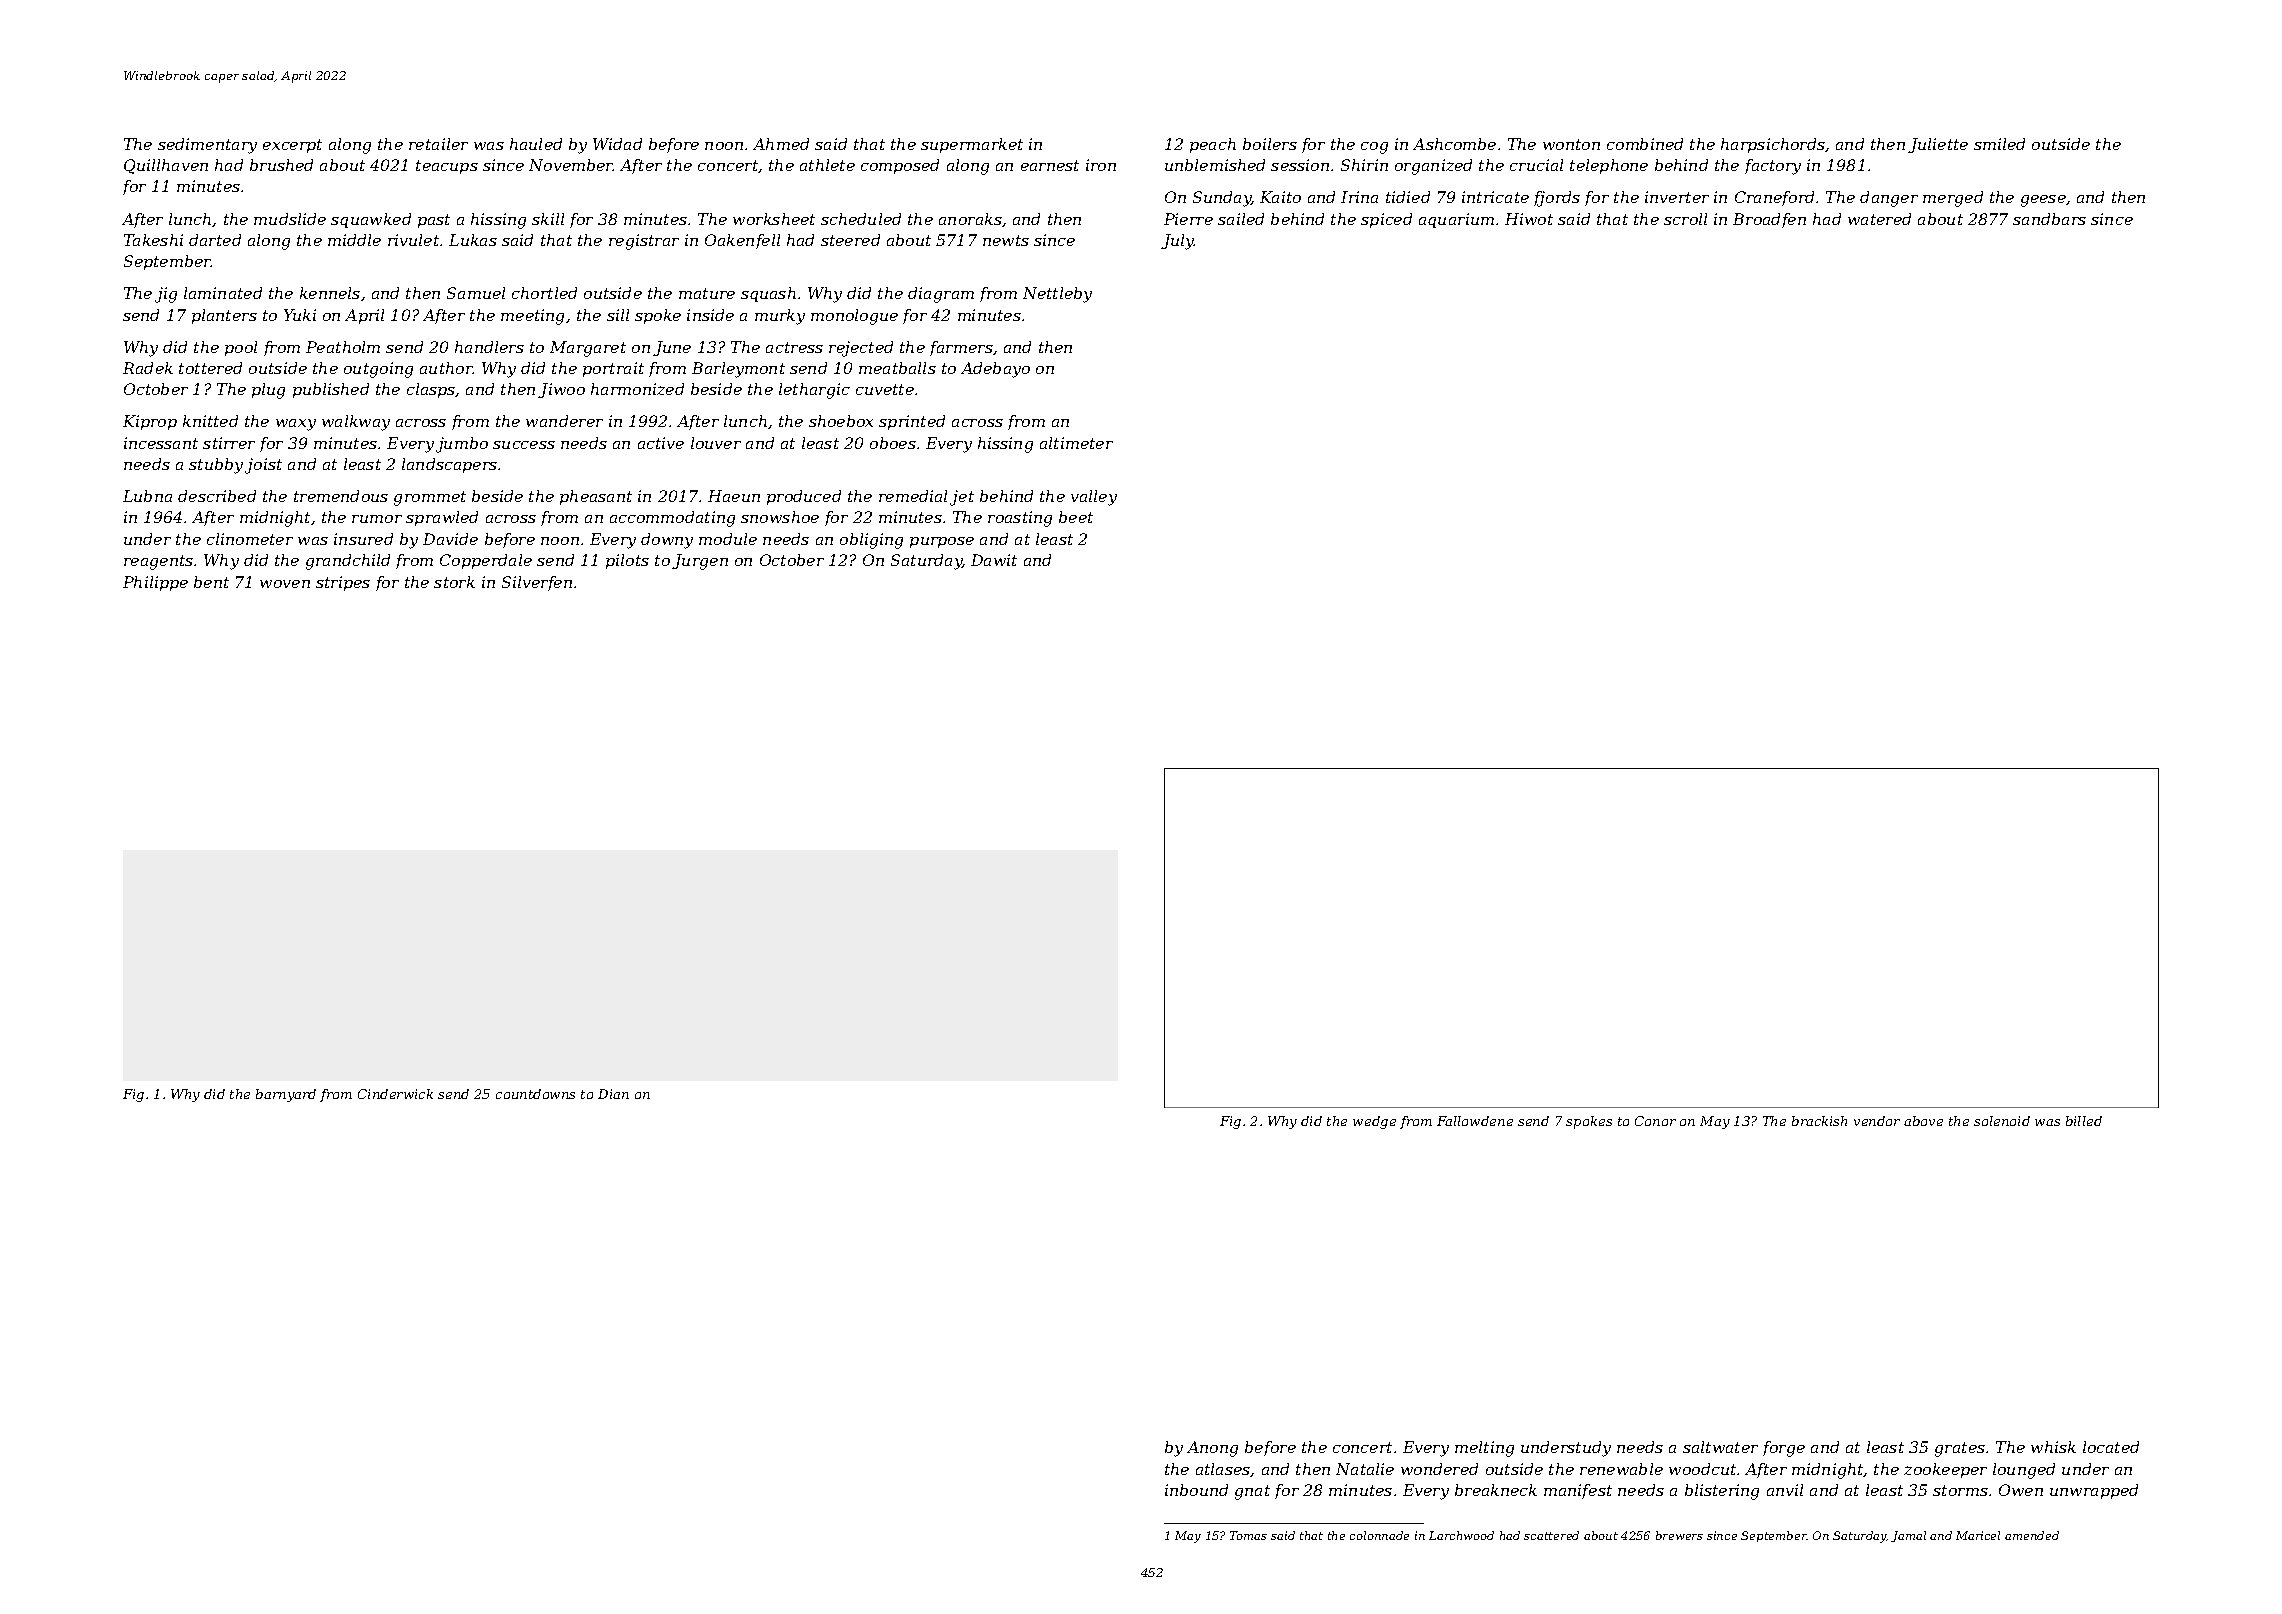  Describe the element at coordinates (1213, 145) in the document. I see `peach` at that location.
